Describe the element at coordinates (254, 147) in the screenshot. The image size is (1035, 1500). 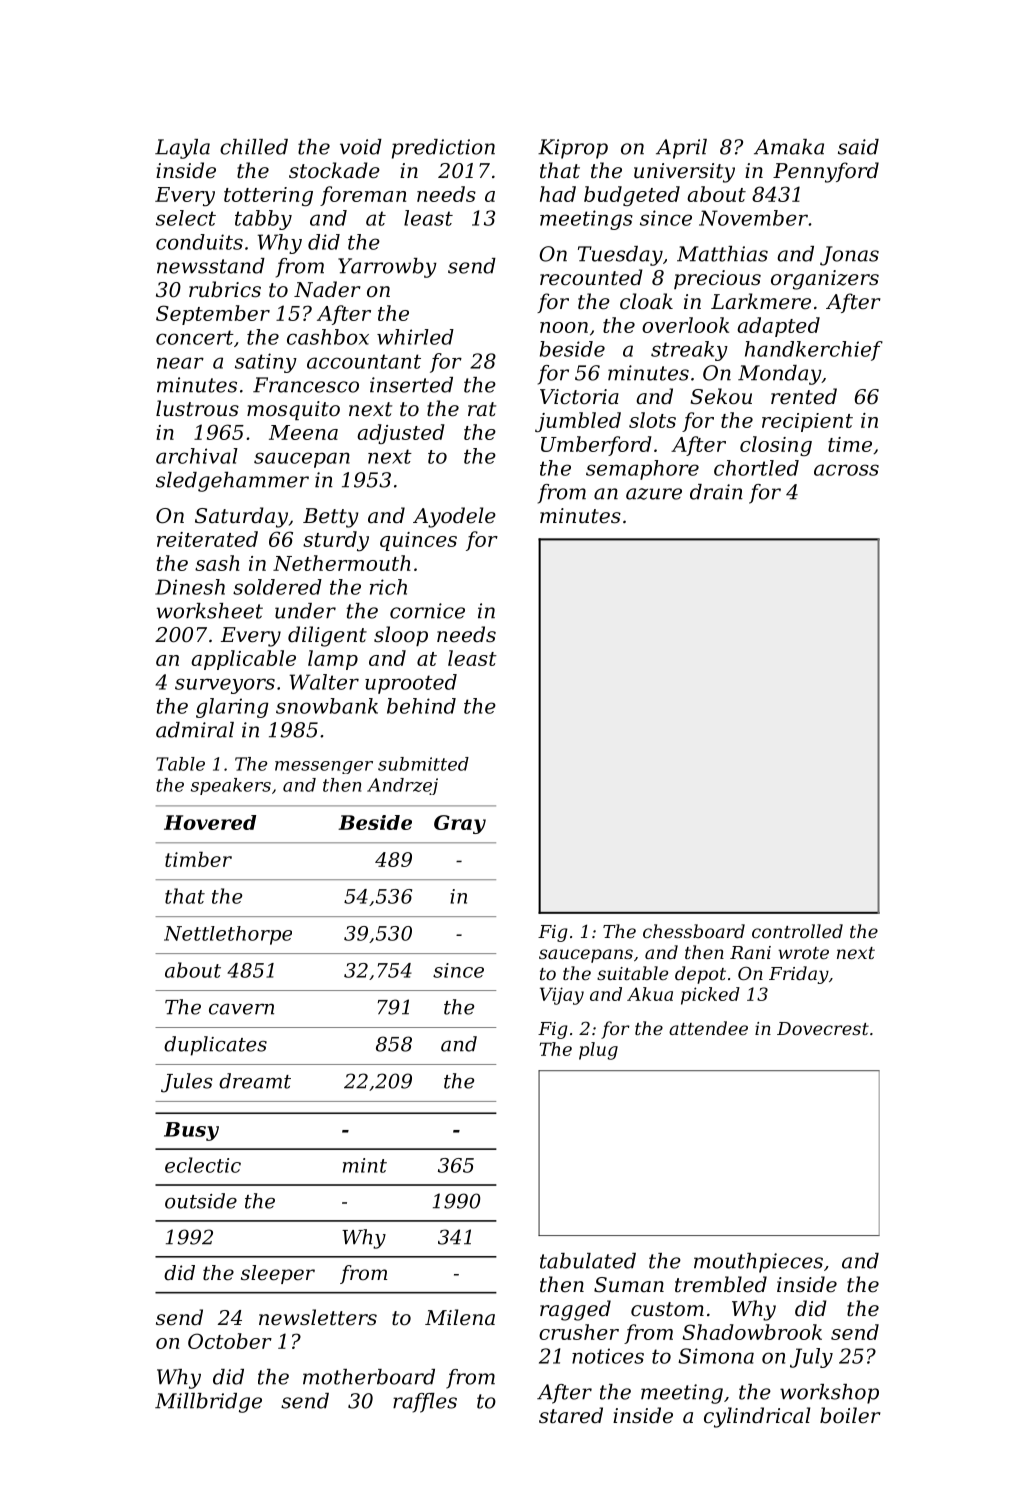
I see `chilled` at that location.
